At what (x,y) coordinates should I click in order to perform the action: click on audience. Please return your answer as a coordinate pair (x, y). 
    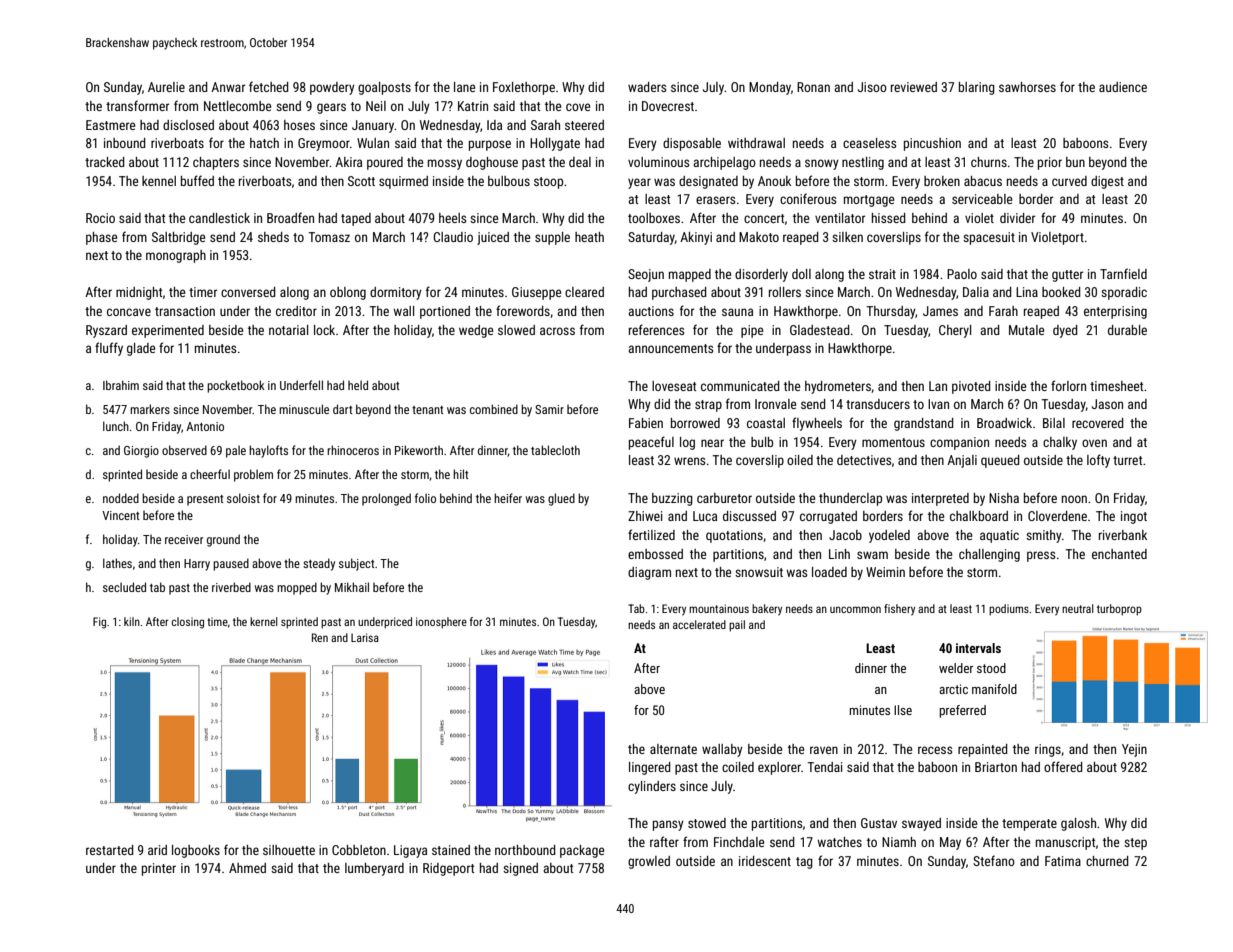
    Looking at the image, I should click on (1123, 87).
